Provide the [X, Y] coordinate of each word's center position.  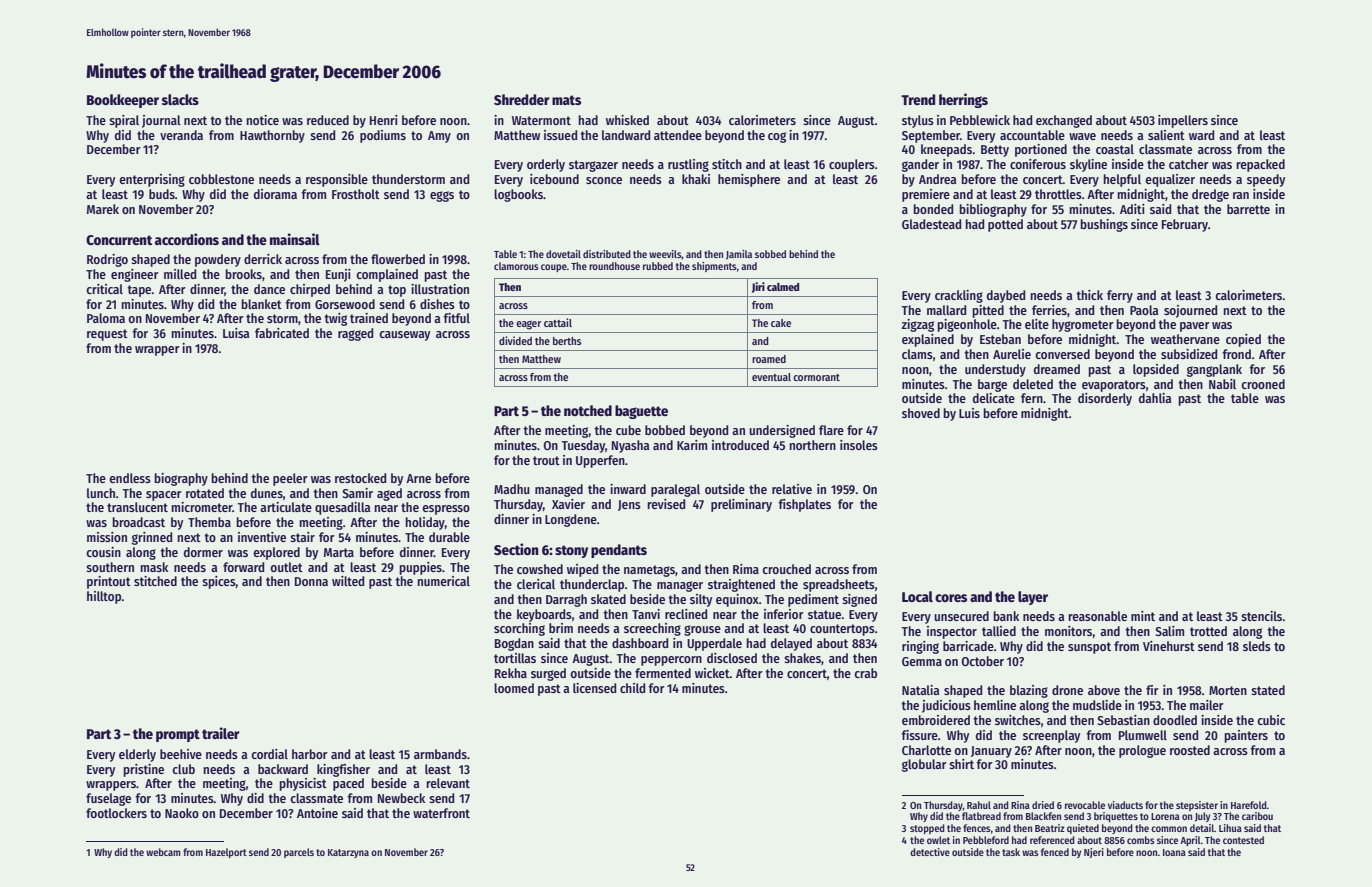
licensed [594, 688]
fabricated [282, 333]
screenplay [1051, 736]
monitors [1068, 631]
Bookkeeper [123, 101]
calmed [783, 287]
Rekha [511, 673]
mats [566, 100]
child [632, 688]
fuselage [108, 799]
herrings [963, 100]
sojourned [1190, 311]
